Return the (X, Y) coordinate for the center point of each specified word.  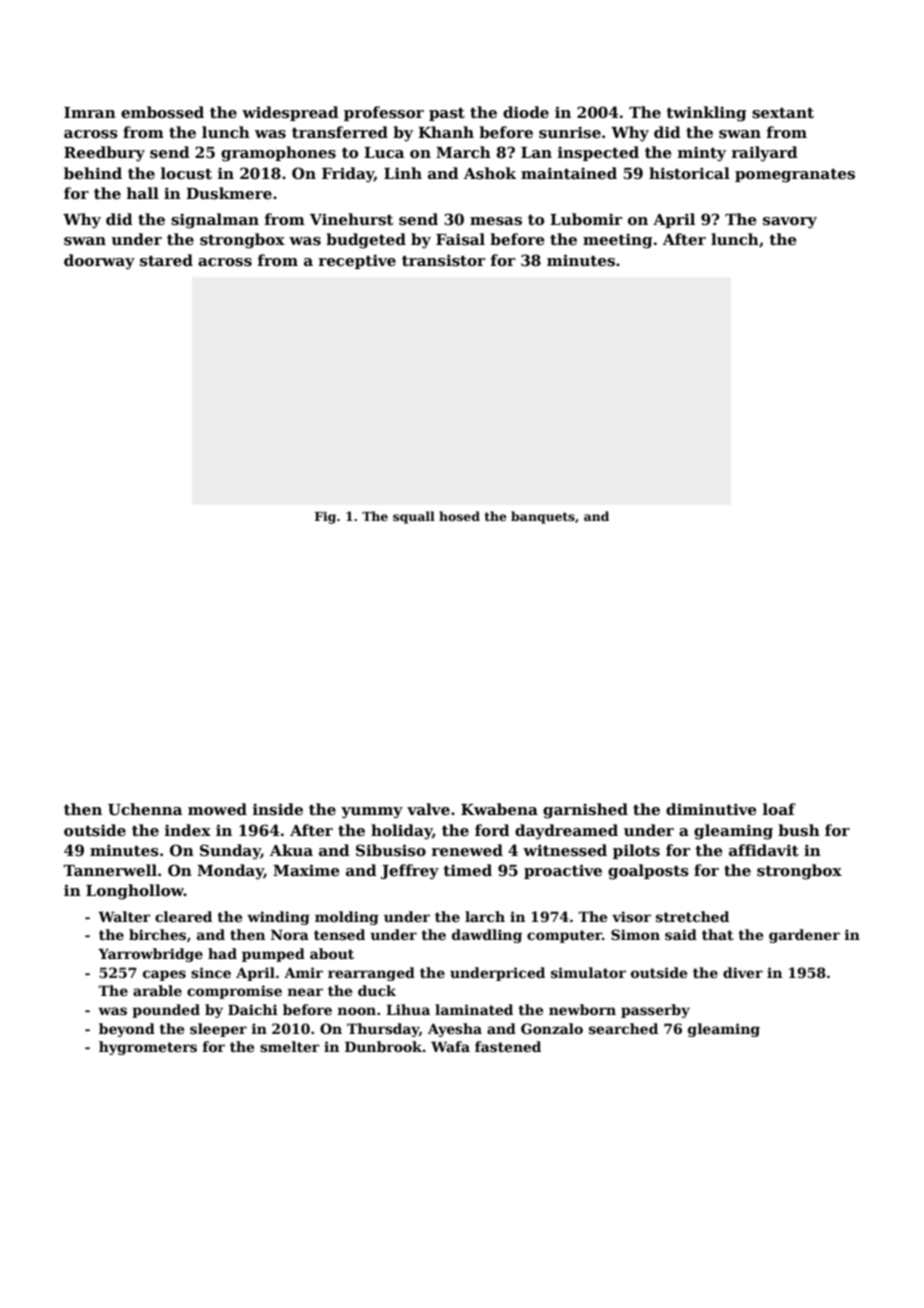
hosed (459, 516)
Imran (90, 112)
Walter (124, 916)
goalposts (648, 872)
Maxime (306, 870)
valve (428, 809)
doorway (99, 262)
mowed (217, 809)
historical (689, 173)
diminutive (711, 809)
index (188, 830)
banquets (543, 517)
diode (526, 112)
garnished (585, 811)
